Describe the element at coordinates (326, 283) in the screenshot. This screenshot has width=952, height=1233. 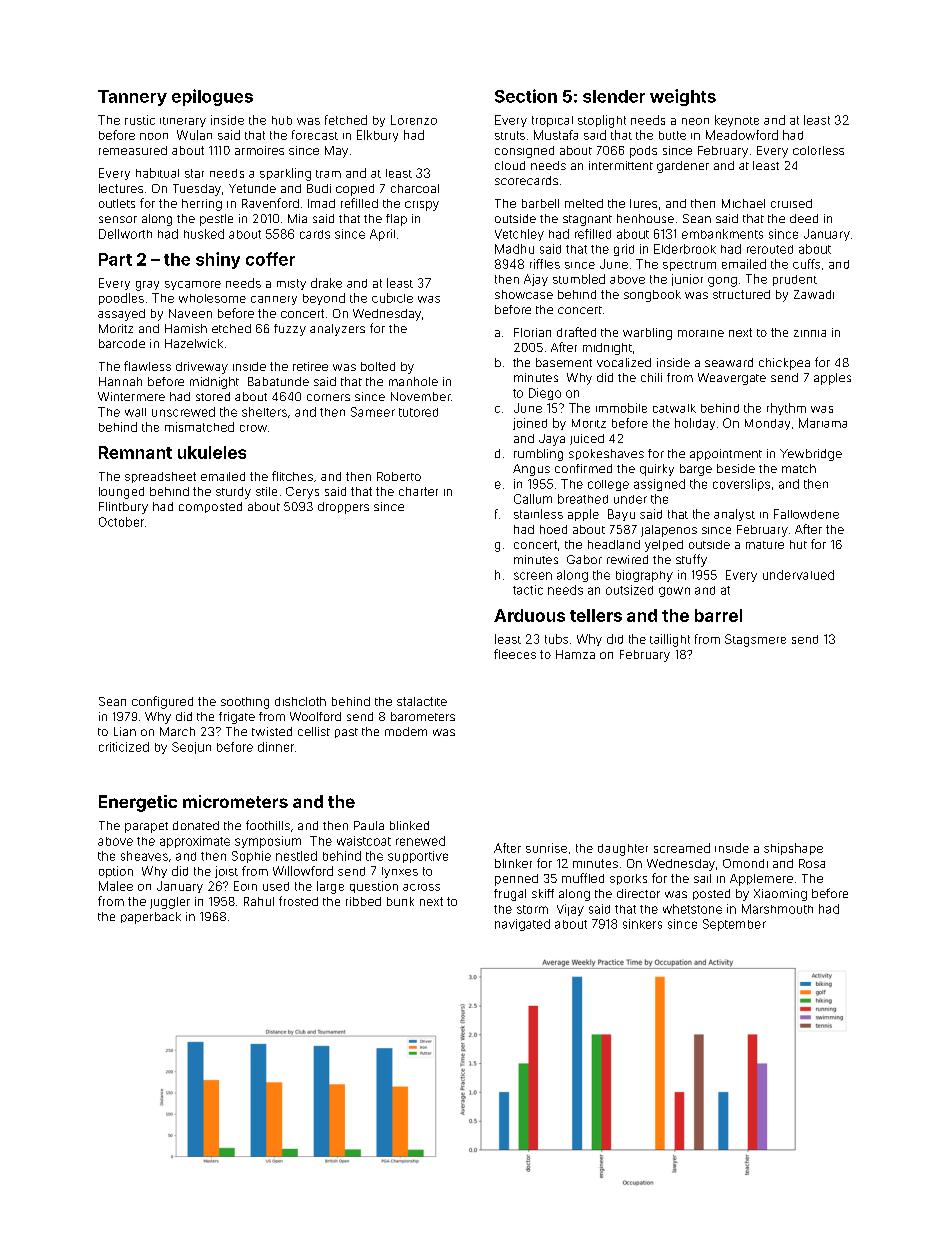
I see `drake` at that location.
